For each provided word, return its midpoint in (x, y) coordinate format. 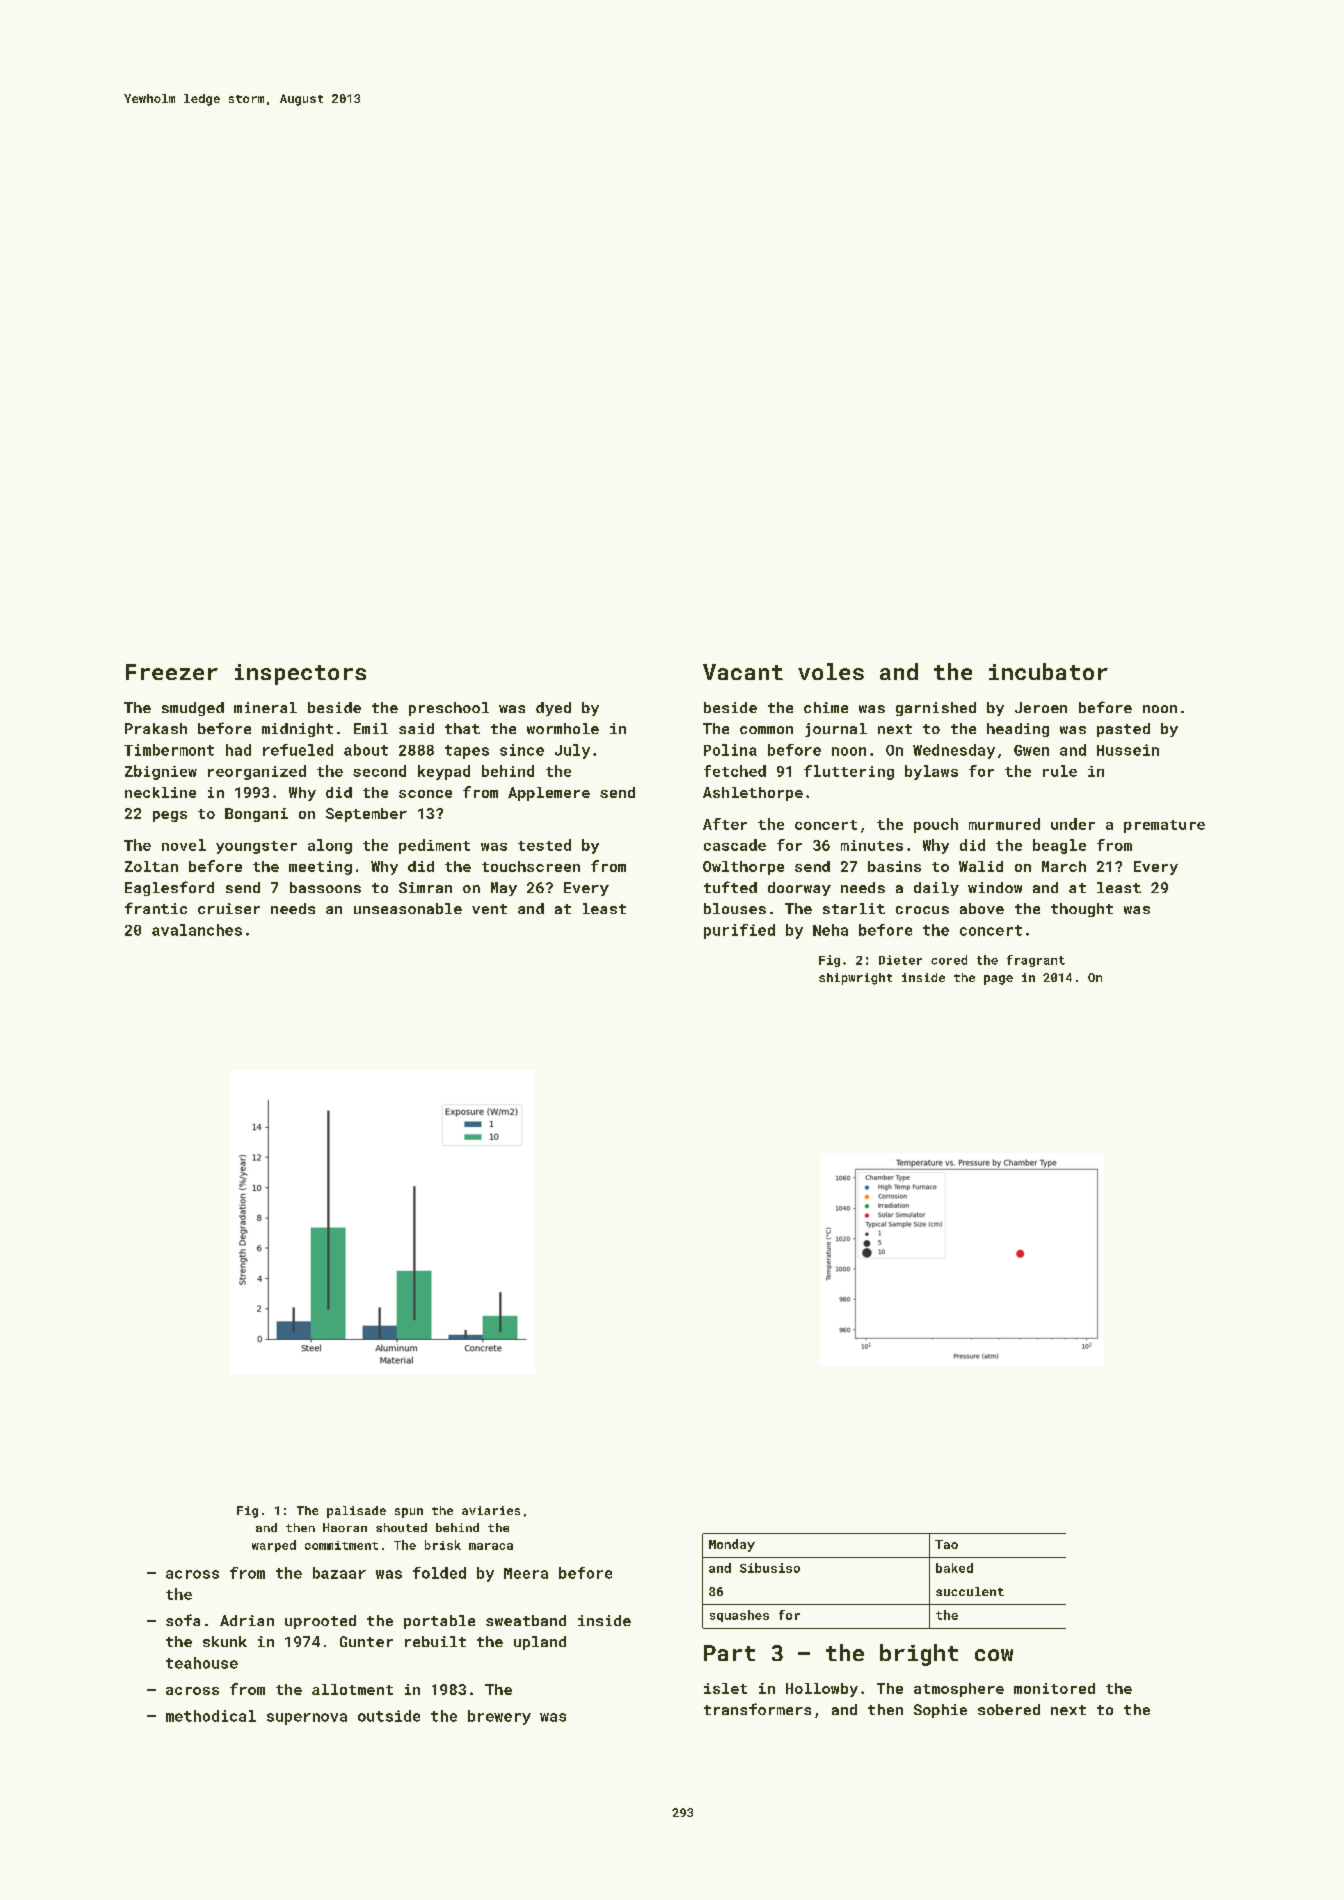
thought (1082, 910)
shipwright (855, 979)
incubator (1048, 671)
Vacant (743, 672)
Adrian (247, 1620)
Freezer (172, 672)
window (995, 887)
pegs (170, 816)
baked (954, 1568)
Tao (946, 1544)
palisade (356, 1512)
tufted (730, 887)
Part (729, 1653)
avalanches (197, 930)
